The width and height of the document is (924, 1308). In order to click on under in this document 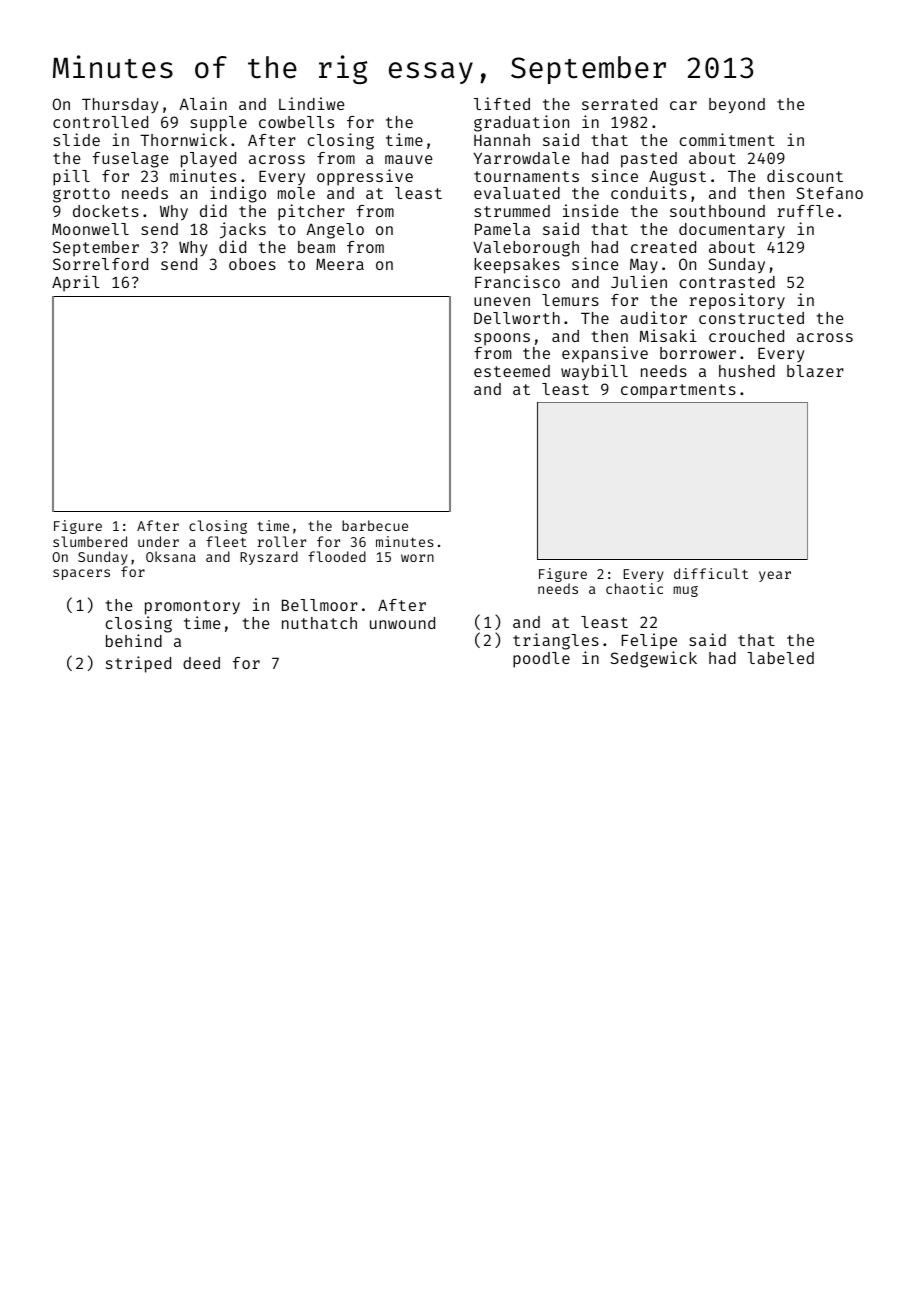, I will do `click(158, 541)`.
